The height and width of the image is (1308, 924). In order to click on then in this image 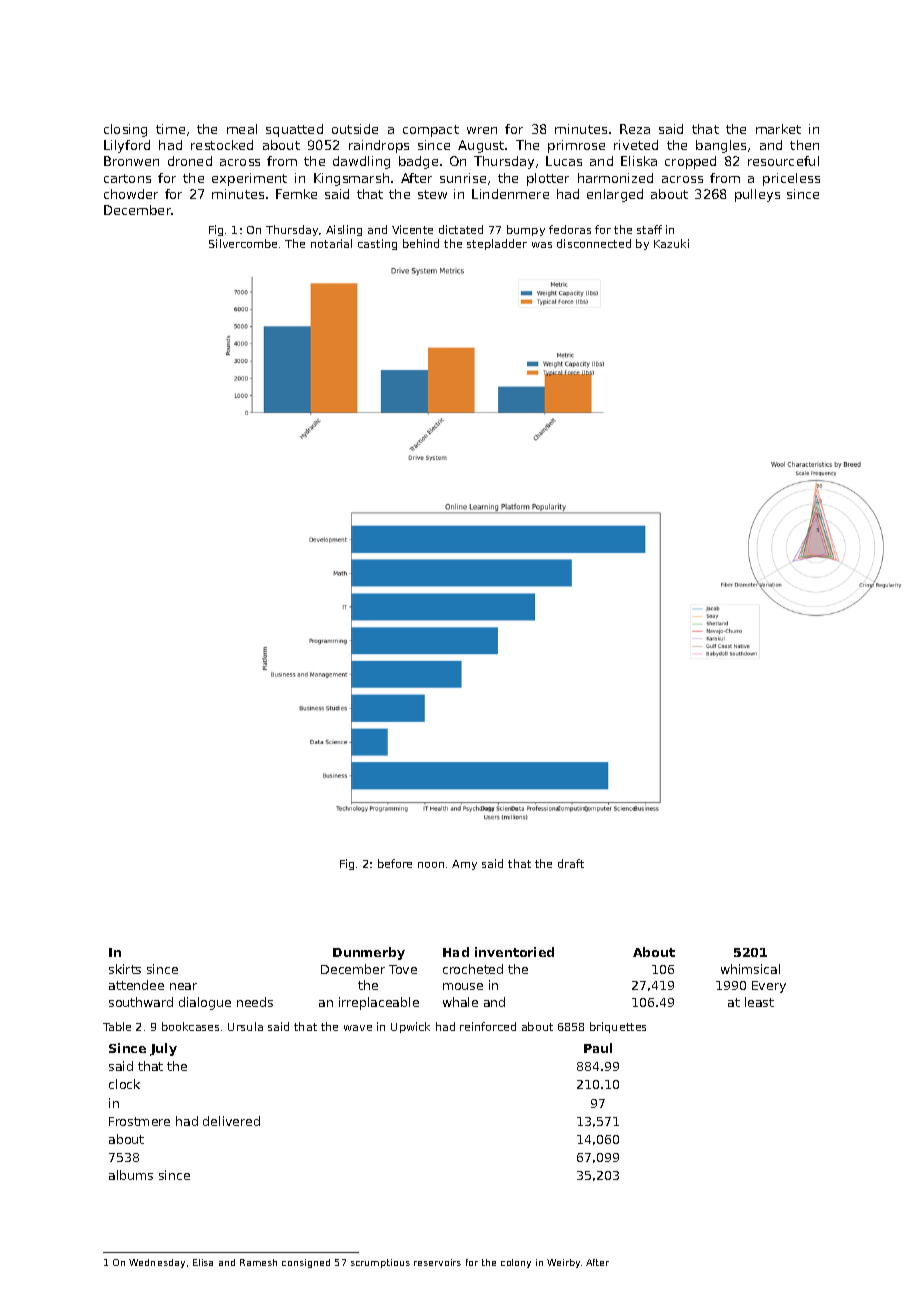, I will do `click(804, 145)`.
